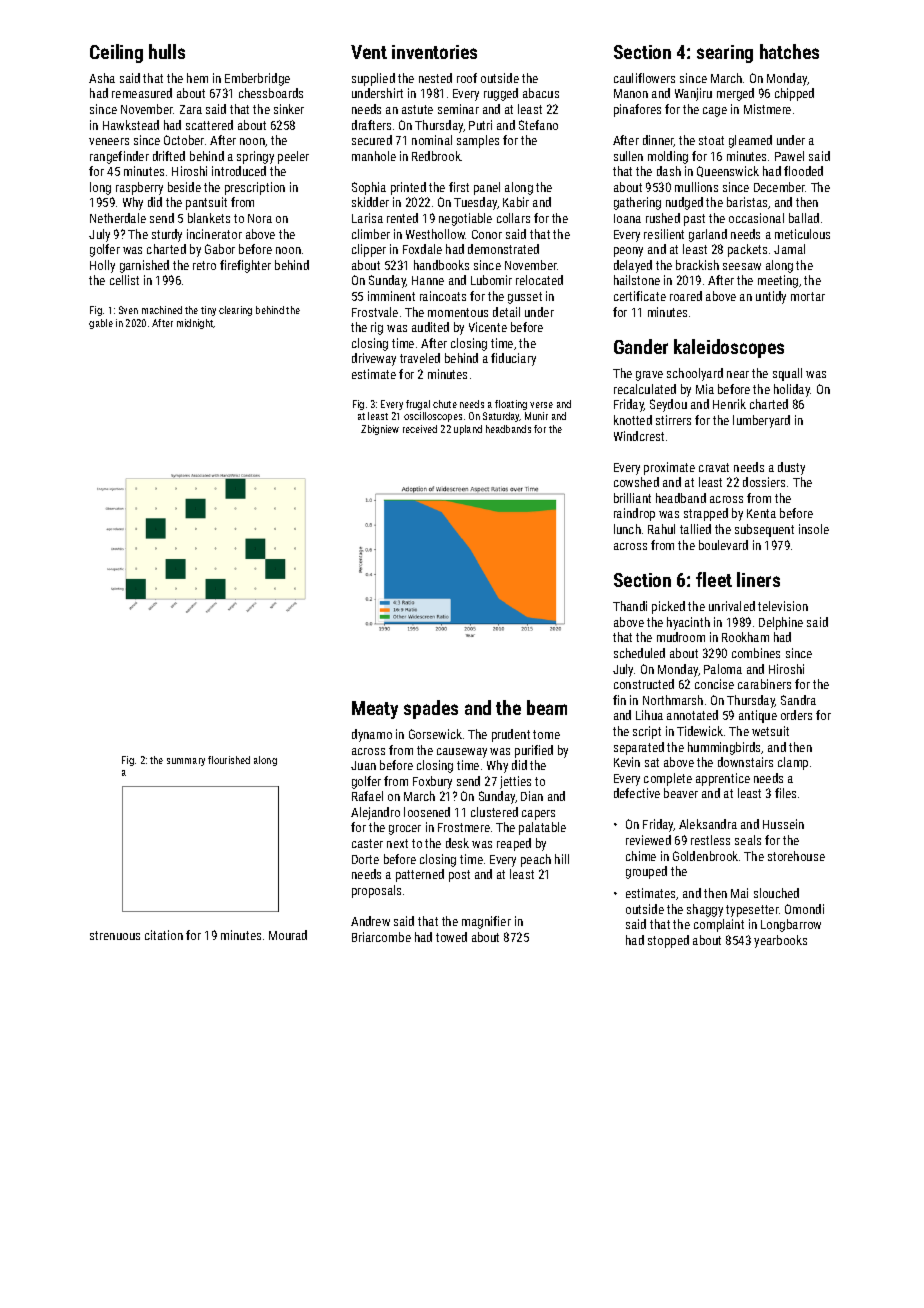  What do you see at coordinates (431, 709) in the image?
I see `spades` at bounding box center [431, 709].
